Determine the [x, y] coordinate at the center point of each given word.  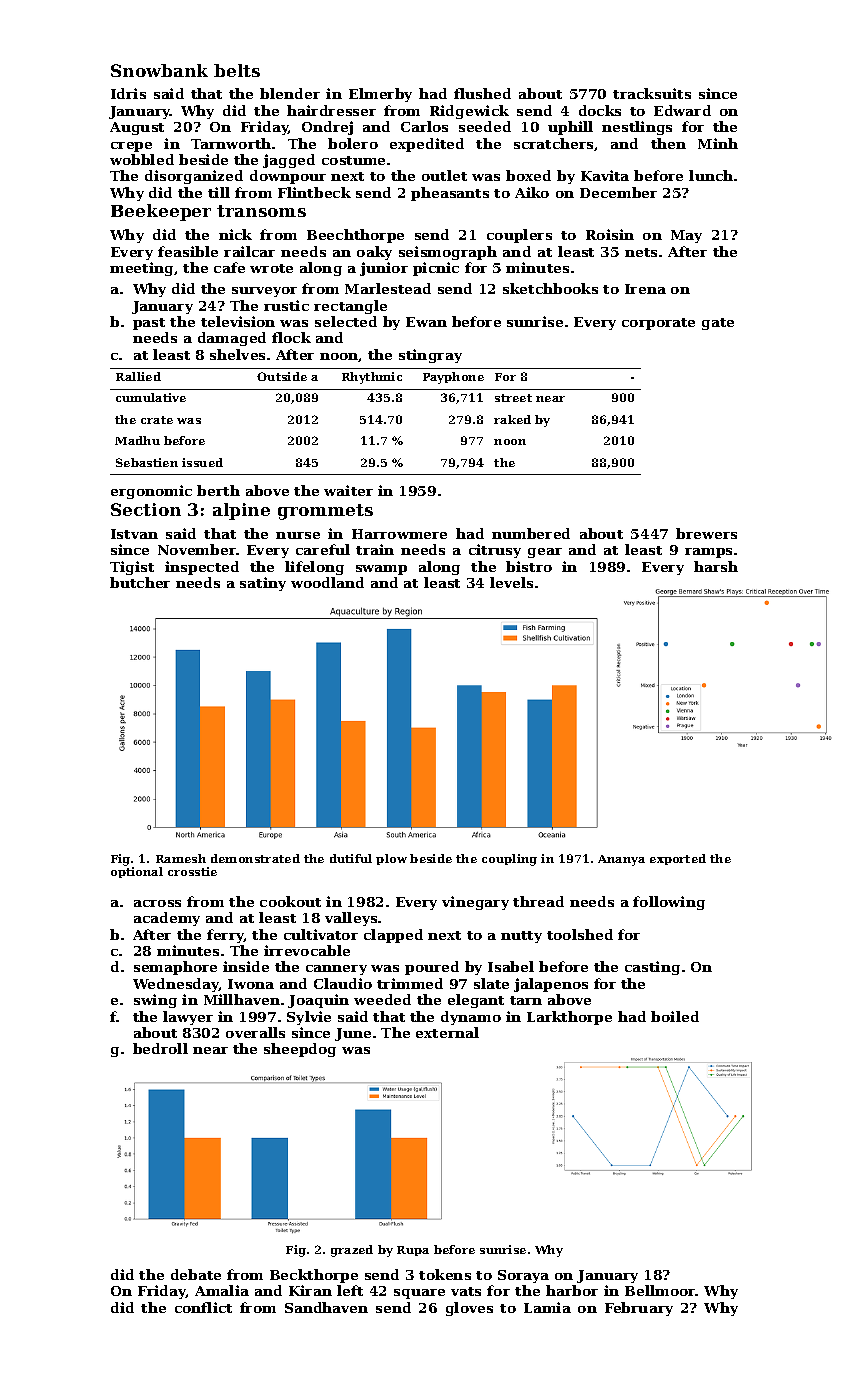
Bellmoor [660, 1290]
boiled [675, 1016]
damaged [232, 339]
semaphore [175, 968]
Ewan [426, 322]
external [447, 1032]
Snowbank [159, 70]
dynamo [471, 1018]
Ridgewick [469, 112]
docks [600, 110]
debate [196, 1274]
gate [718, 324]
